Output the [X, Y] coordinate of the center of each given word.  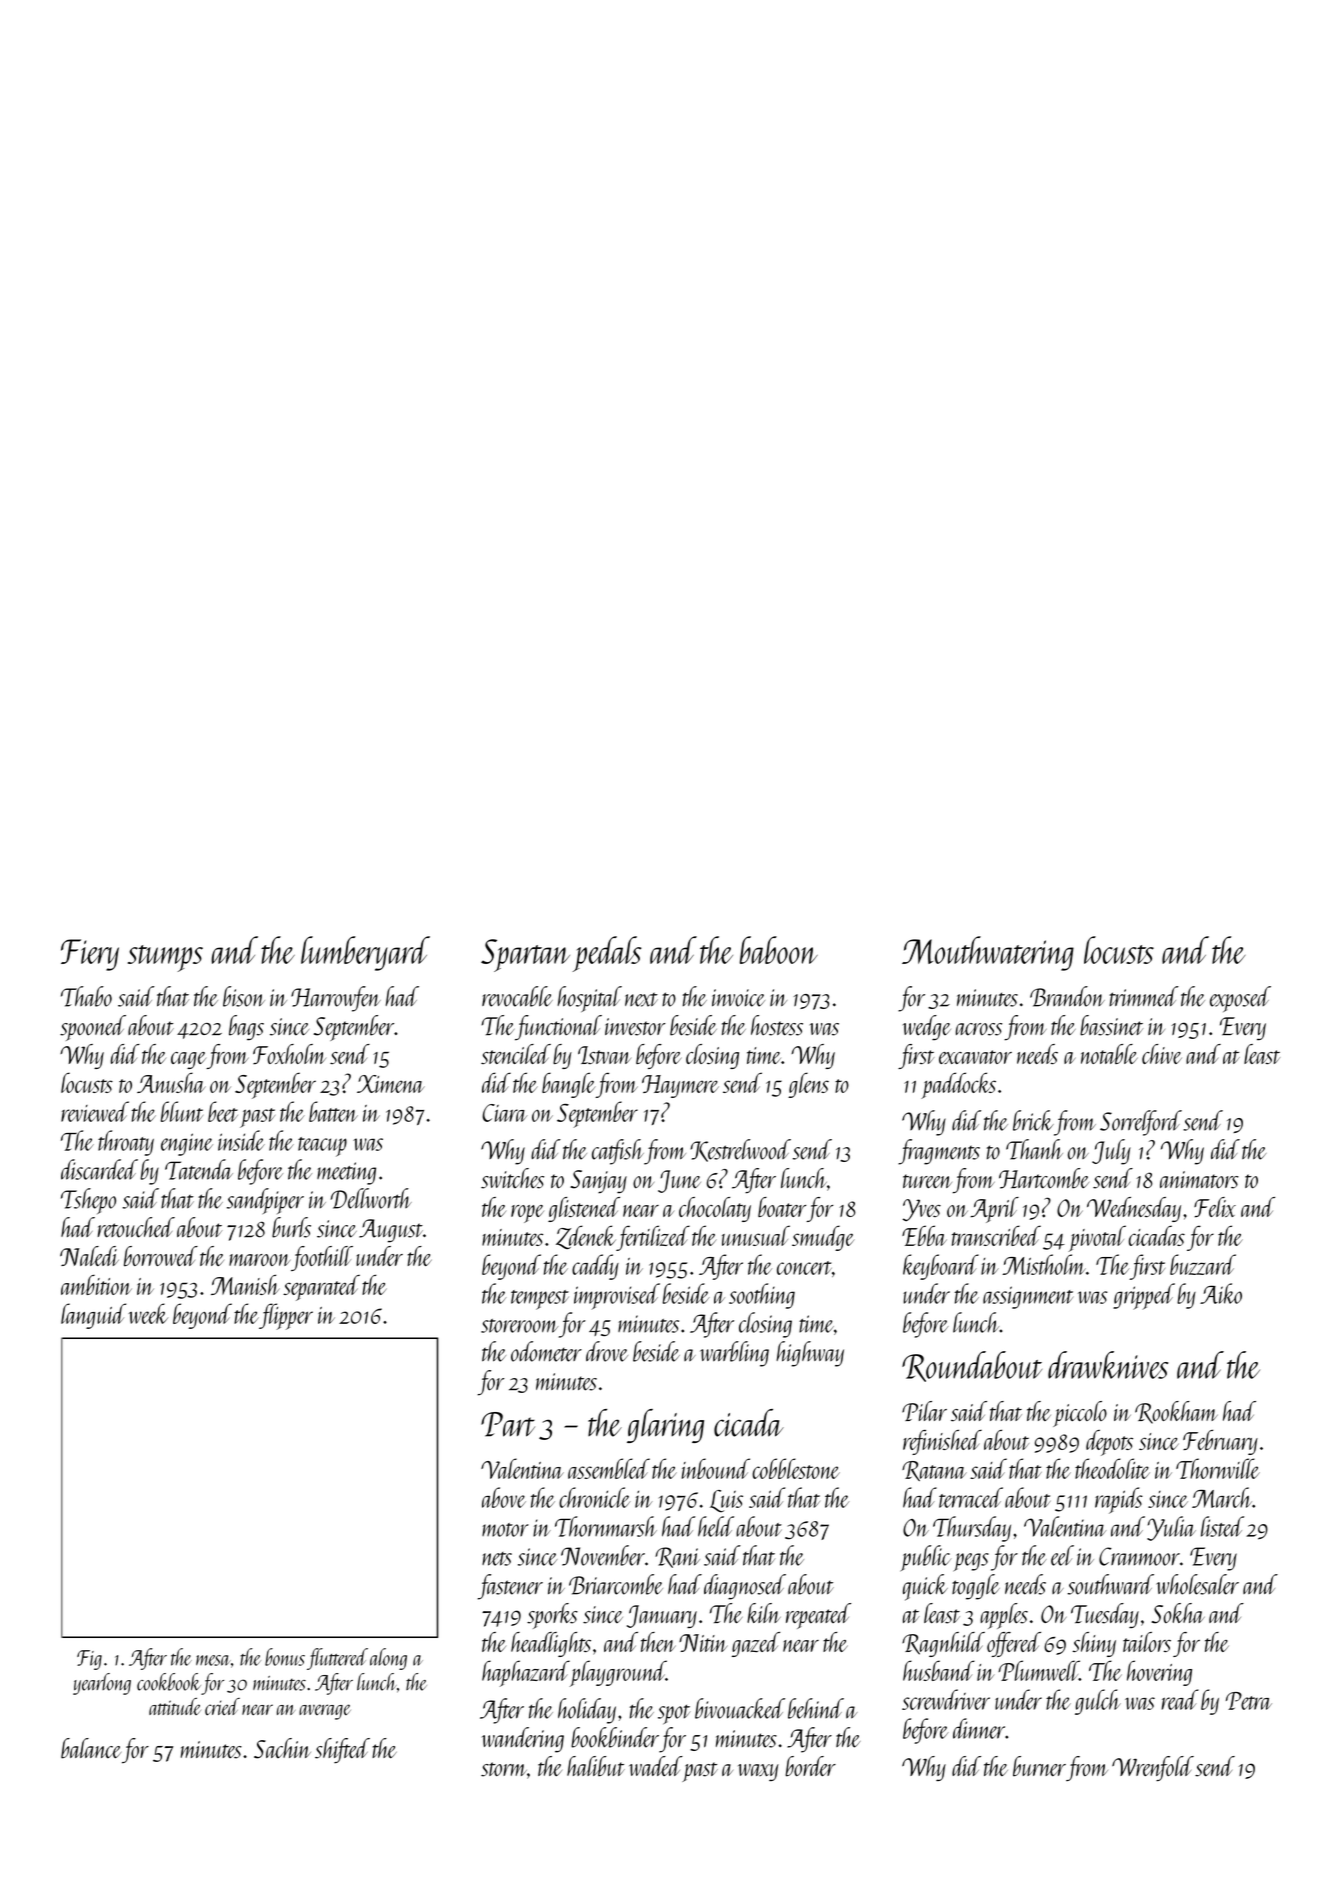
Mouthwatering [988, 953]
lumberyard [365, 953]
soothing [762, 1296]
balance [91, 1748]
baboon [779, 950]
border [811, 1766]
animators [1199, 1180]
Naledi [89, 1256]
